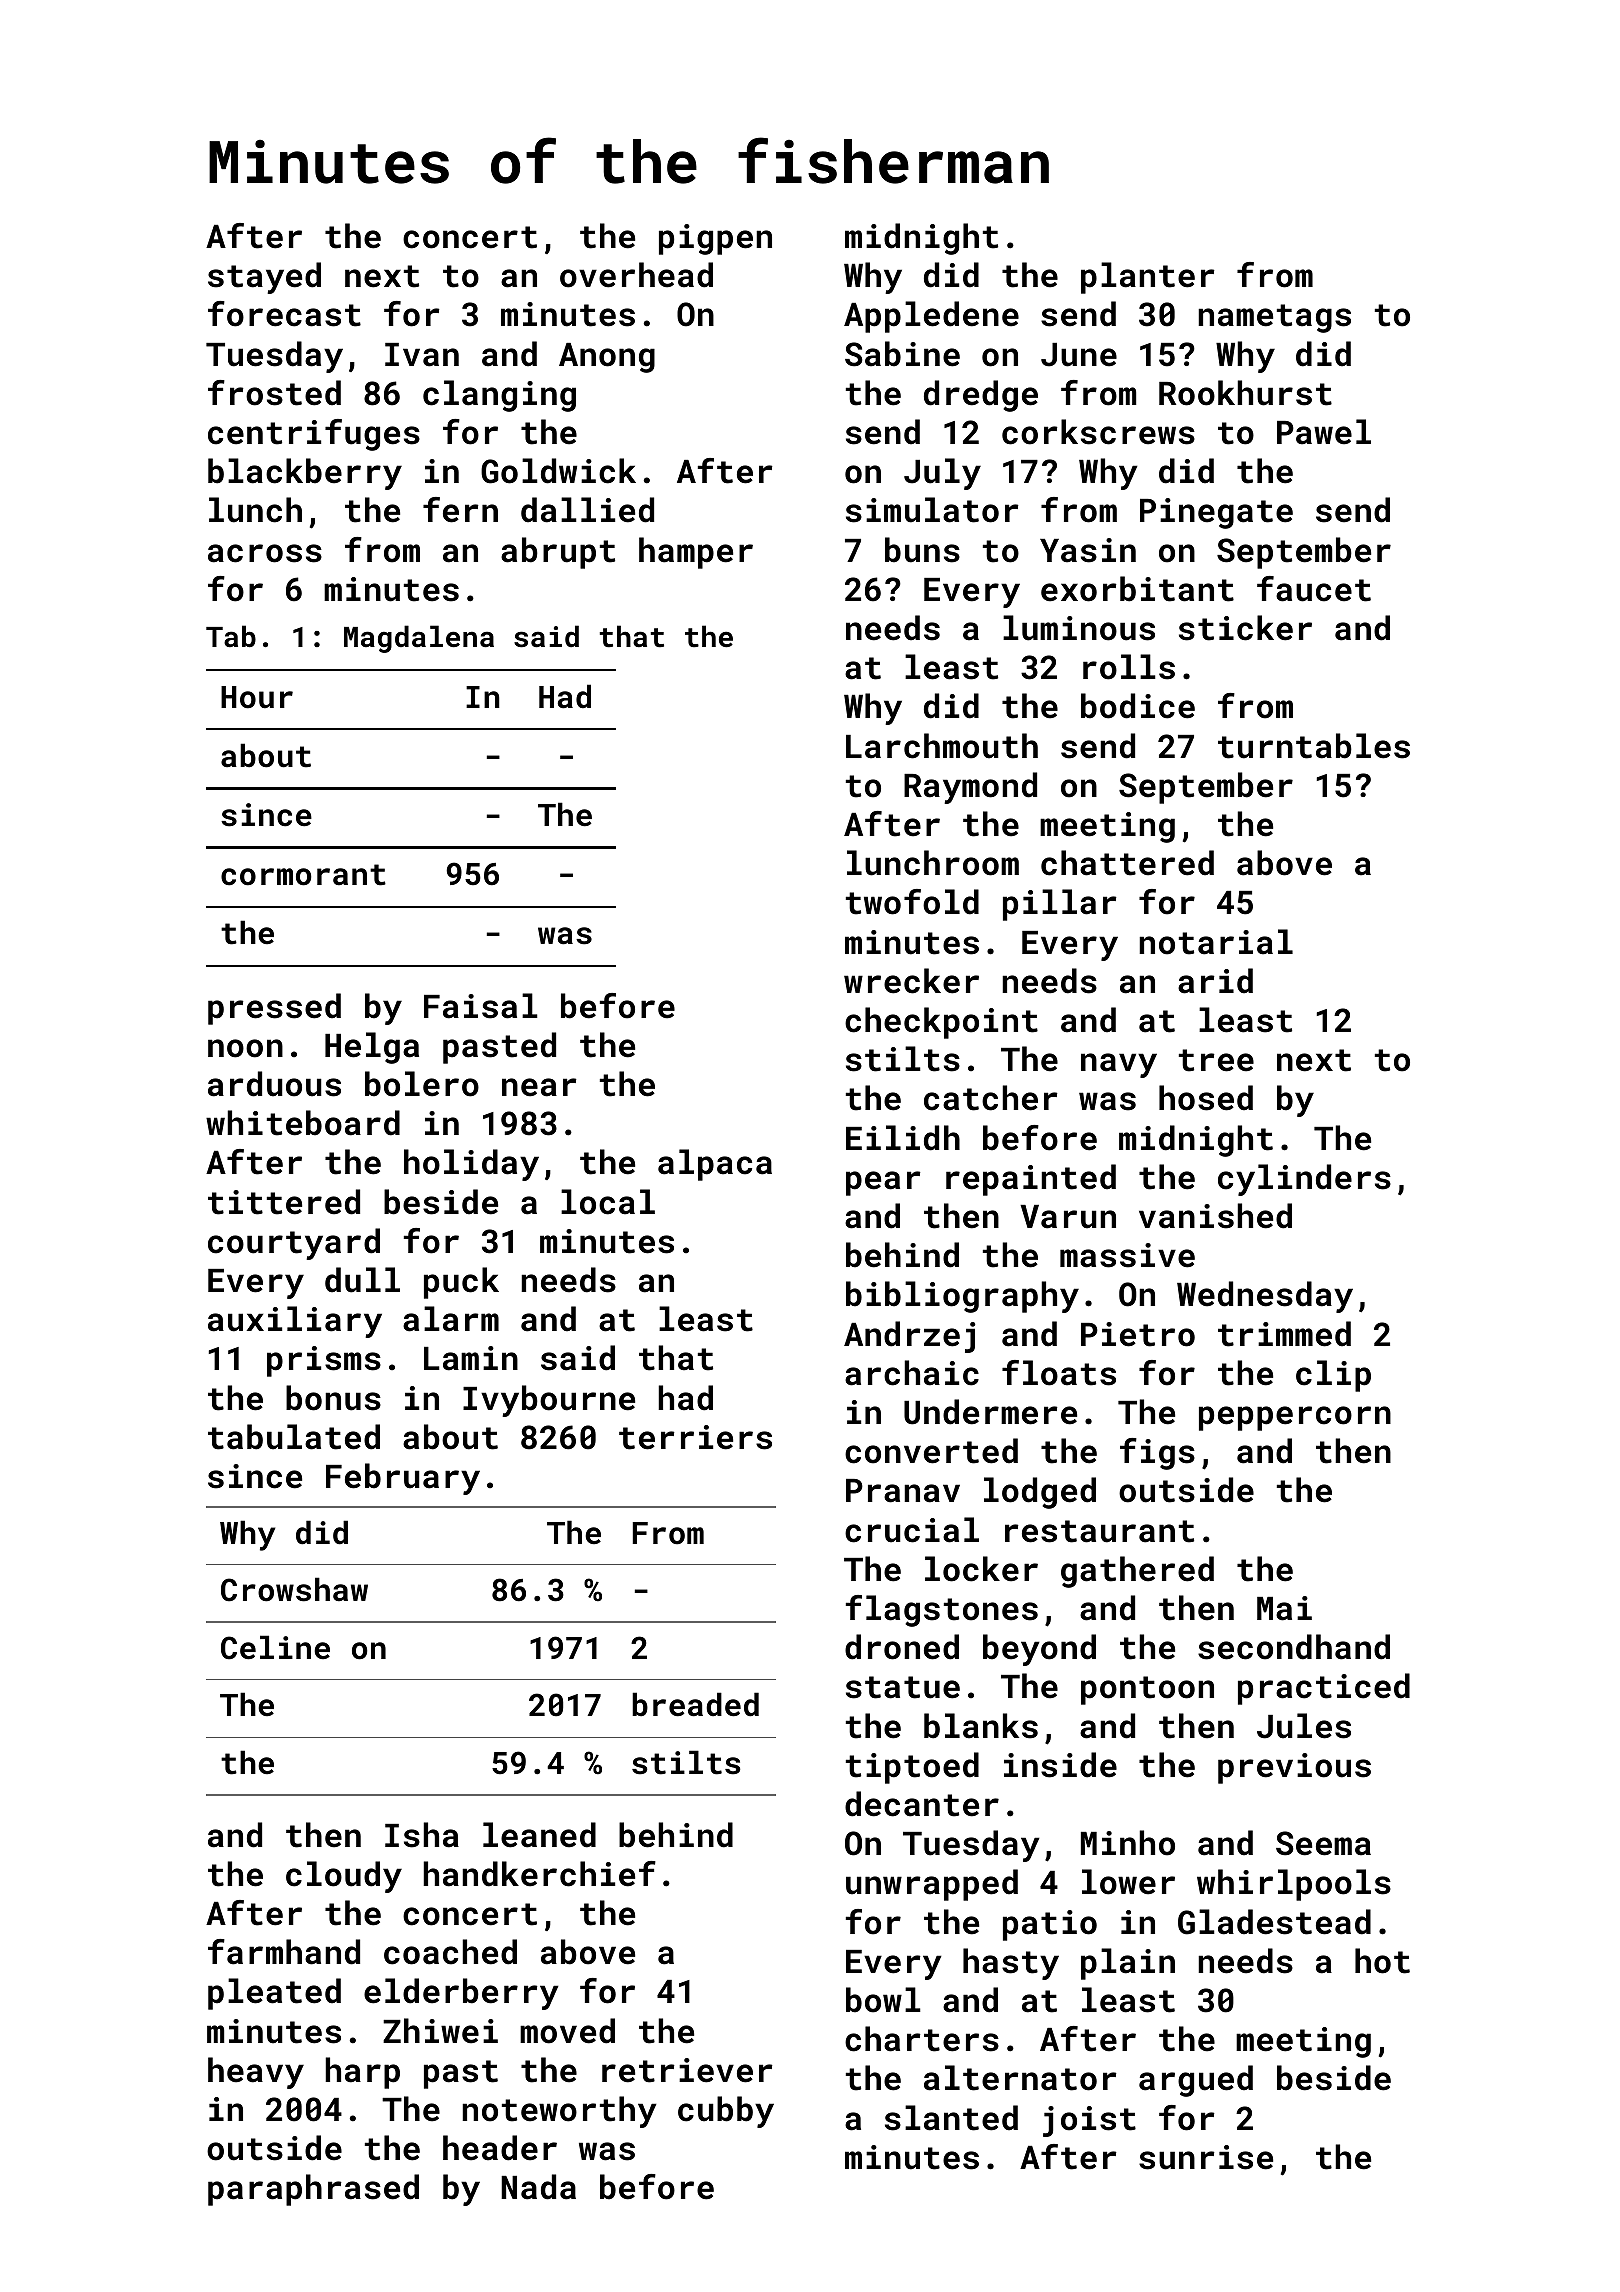 The image size is (1620, 2292). I want to click on notarial, so click(1216, 942).
